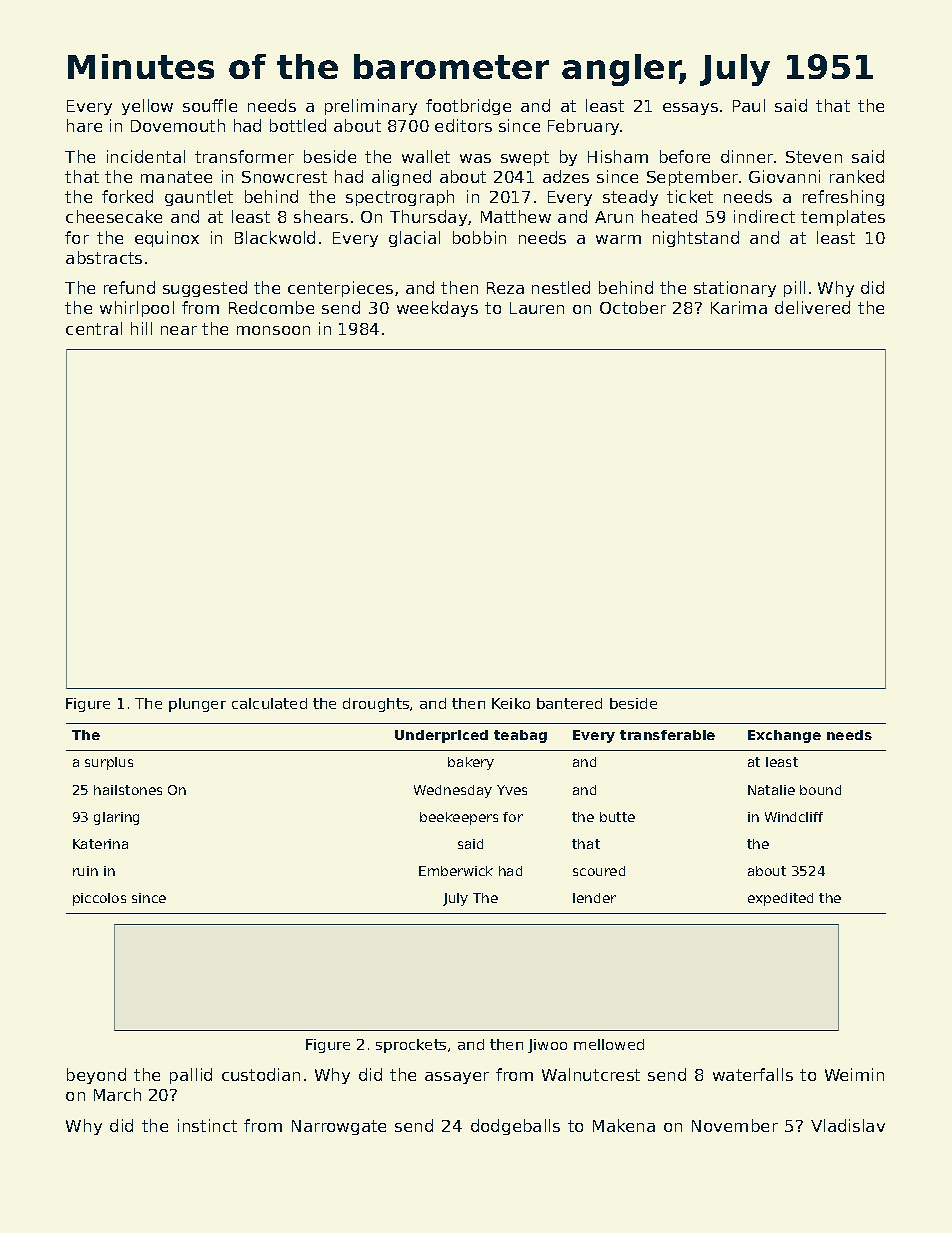 The image size is (952, 1233). I want to click on custodian, so click(261, 1074).
